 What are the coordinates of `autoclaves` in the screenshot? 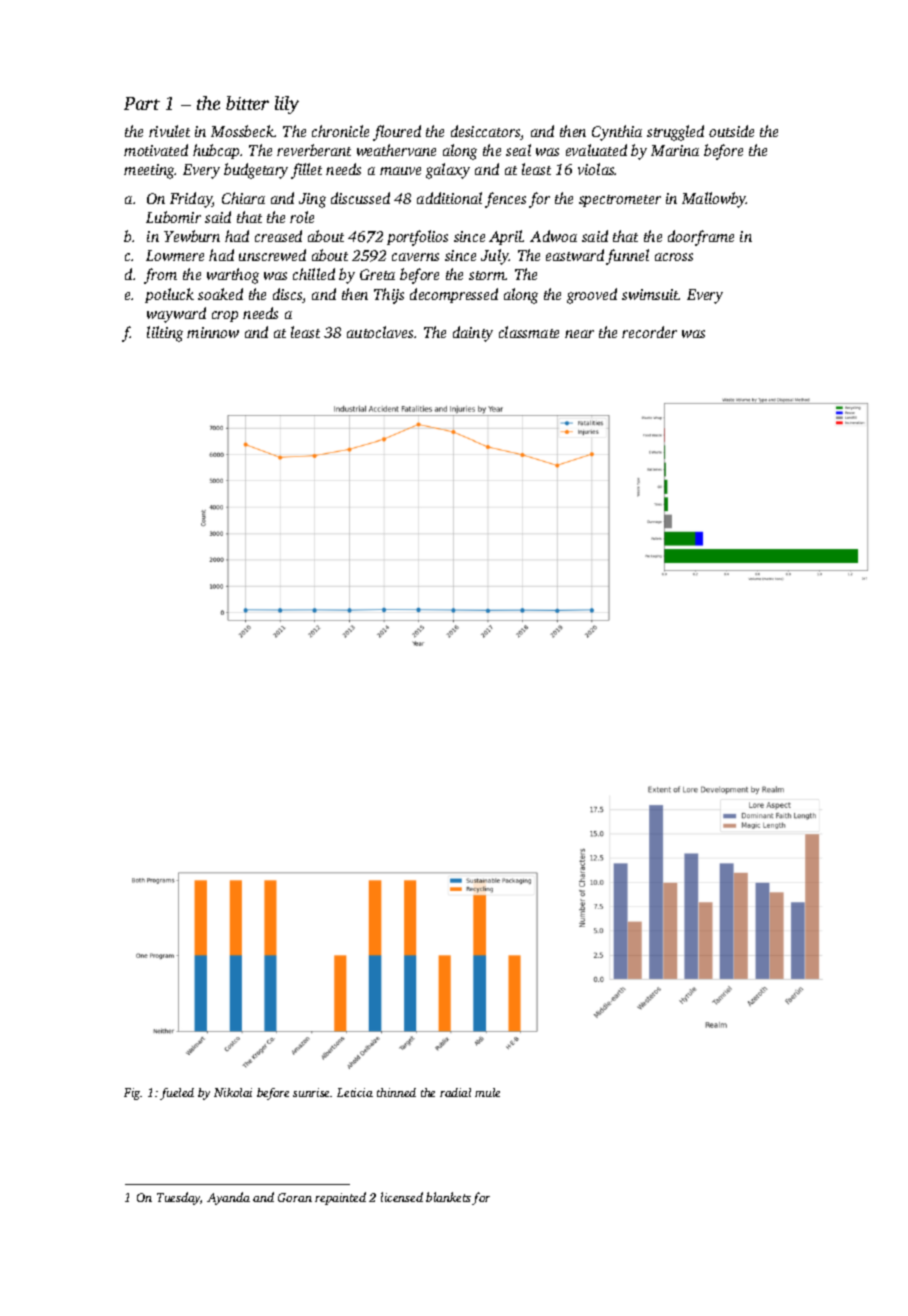 It's located at (381, 332).
